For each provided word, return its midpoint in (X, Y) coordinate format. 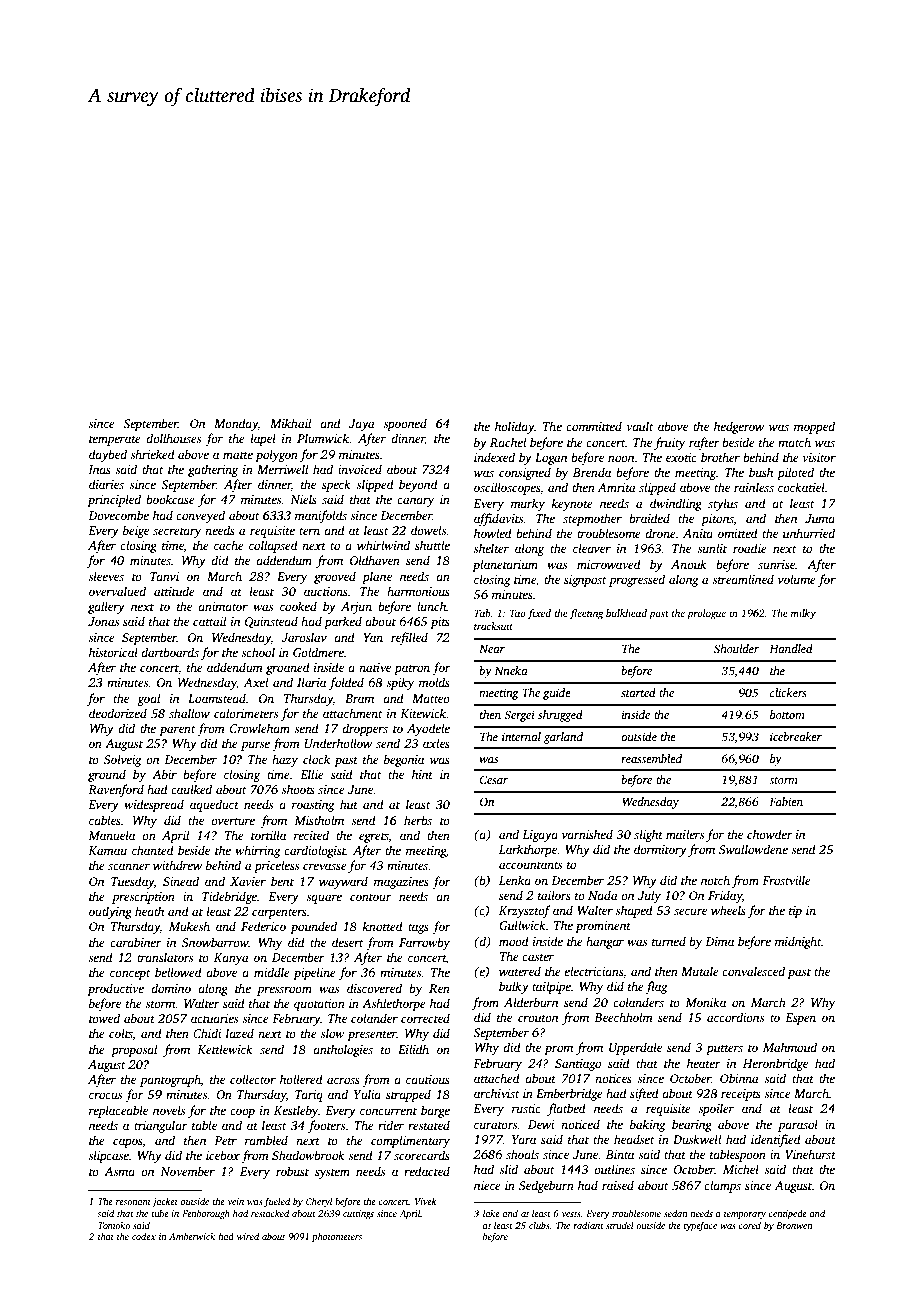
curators (496, 1125)
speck (336, 485)
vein (236, 1201)
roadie (750, 548)
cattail (209, 621)
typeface (700, 1226)
